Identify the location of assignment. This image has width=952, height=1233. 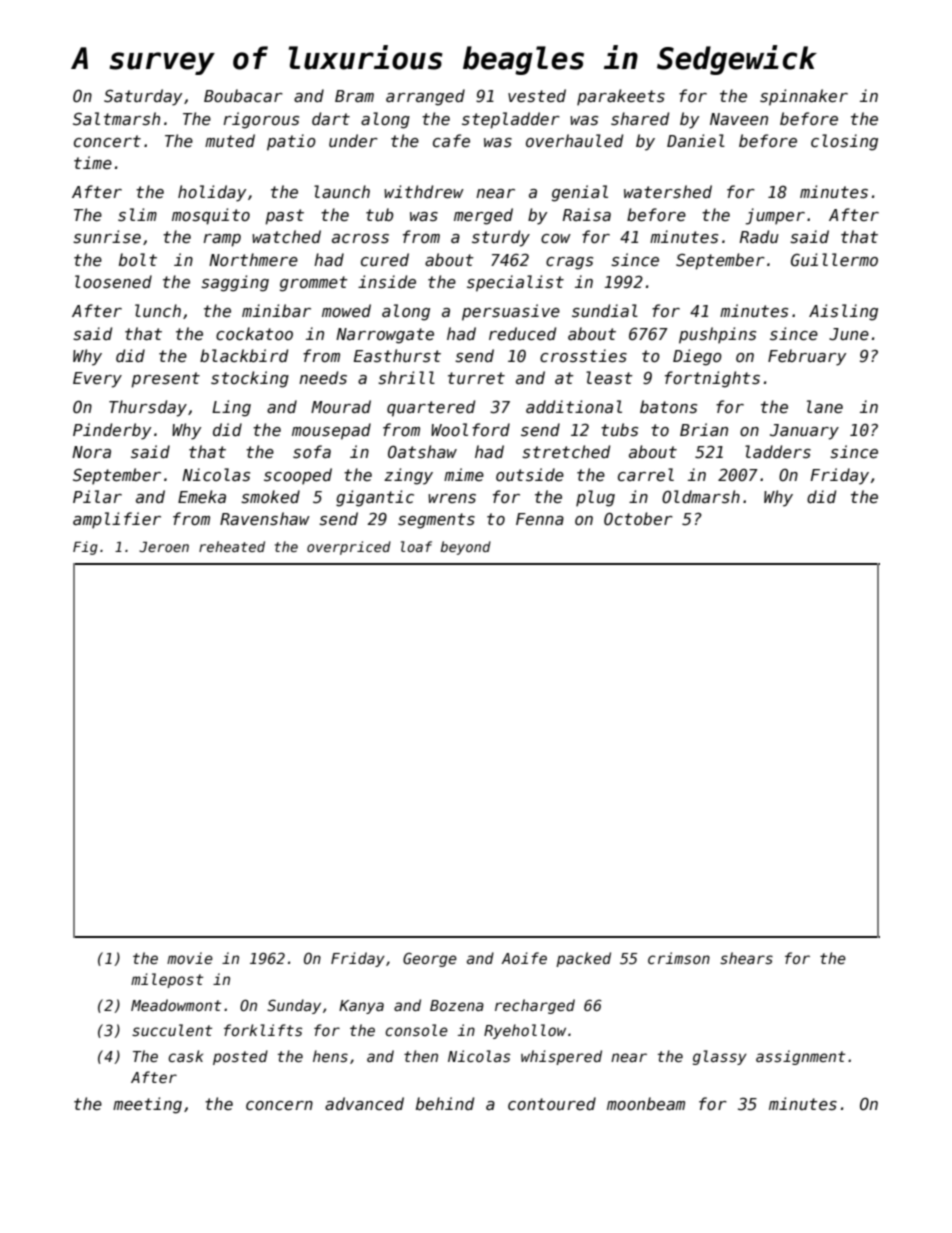
(800, 1057).
